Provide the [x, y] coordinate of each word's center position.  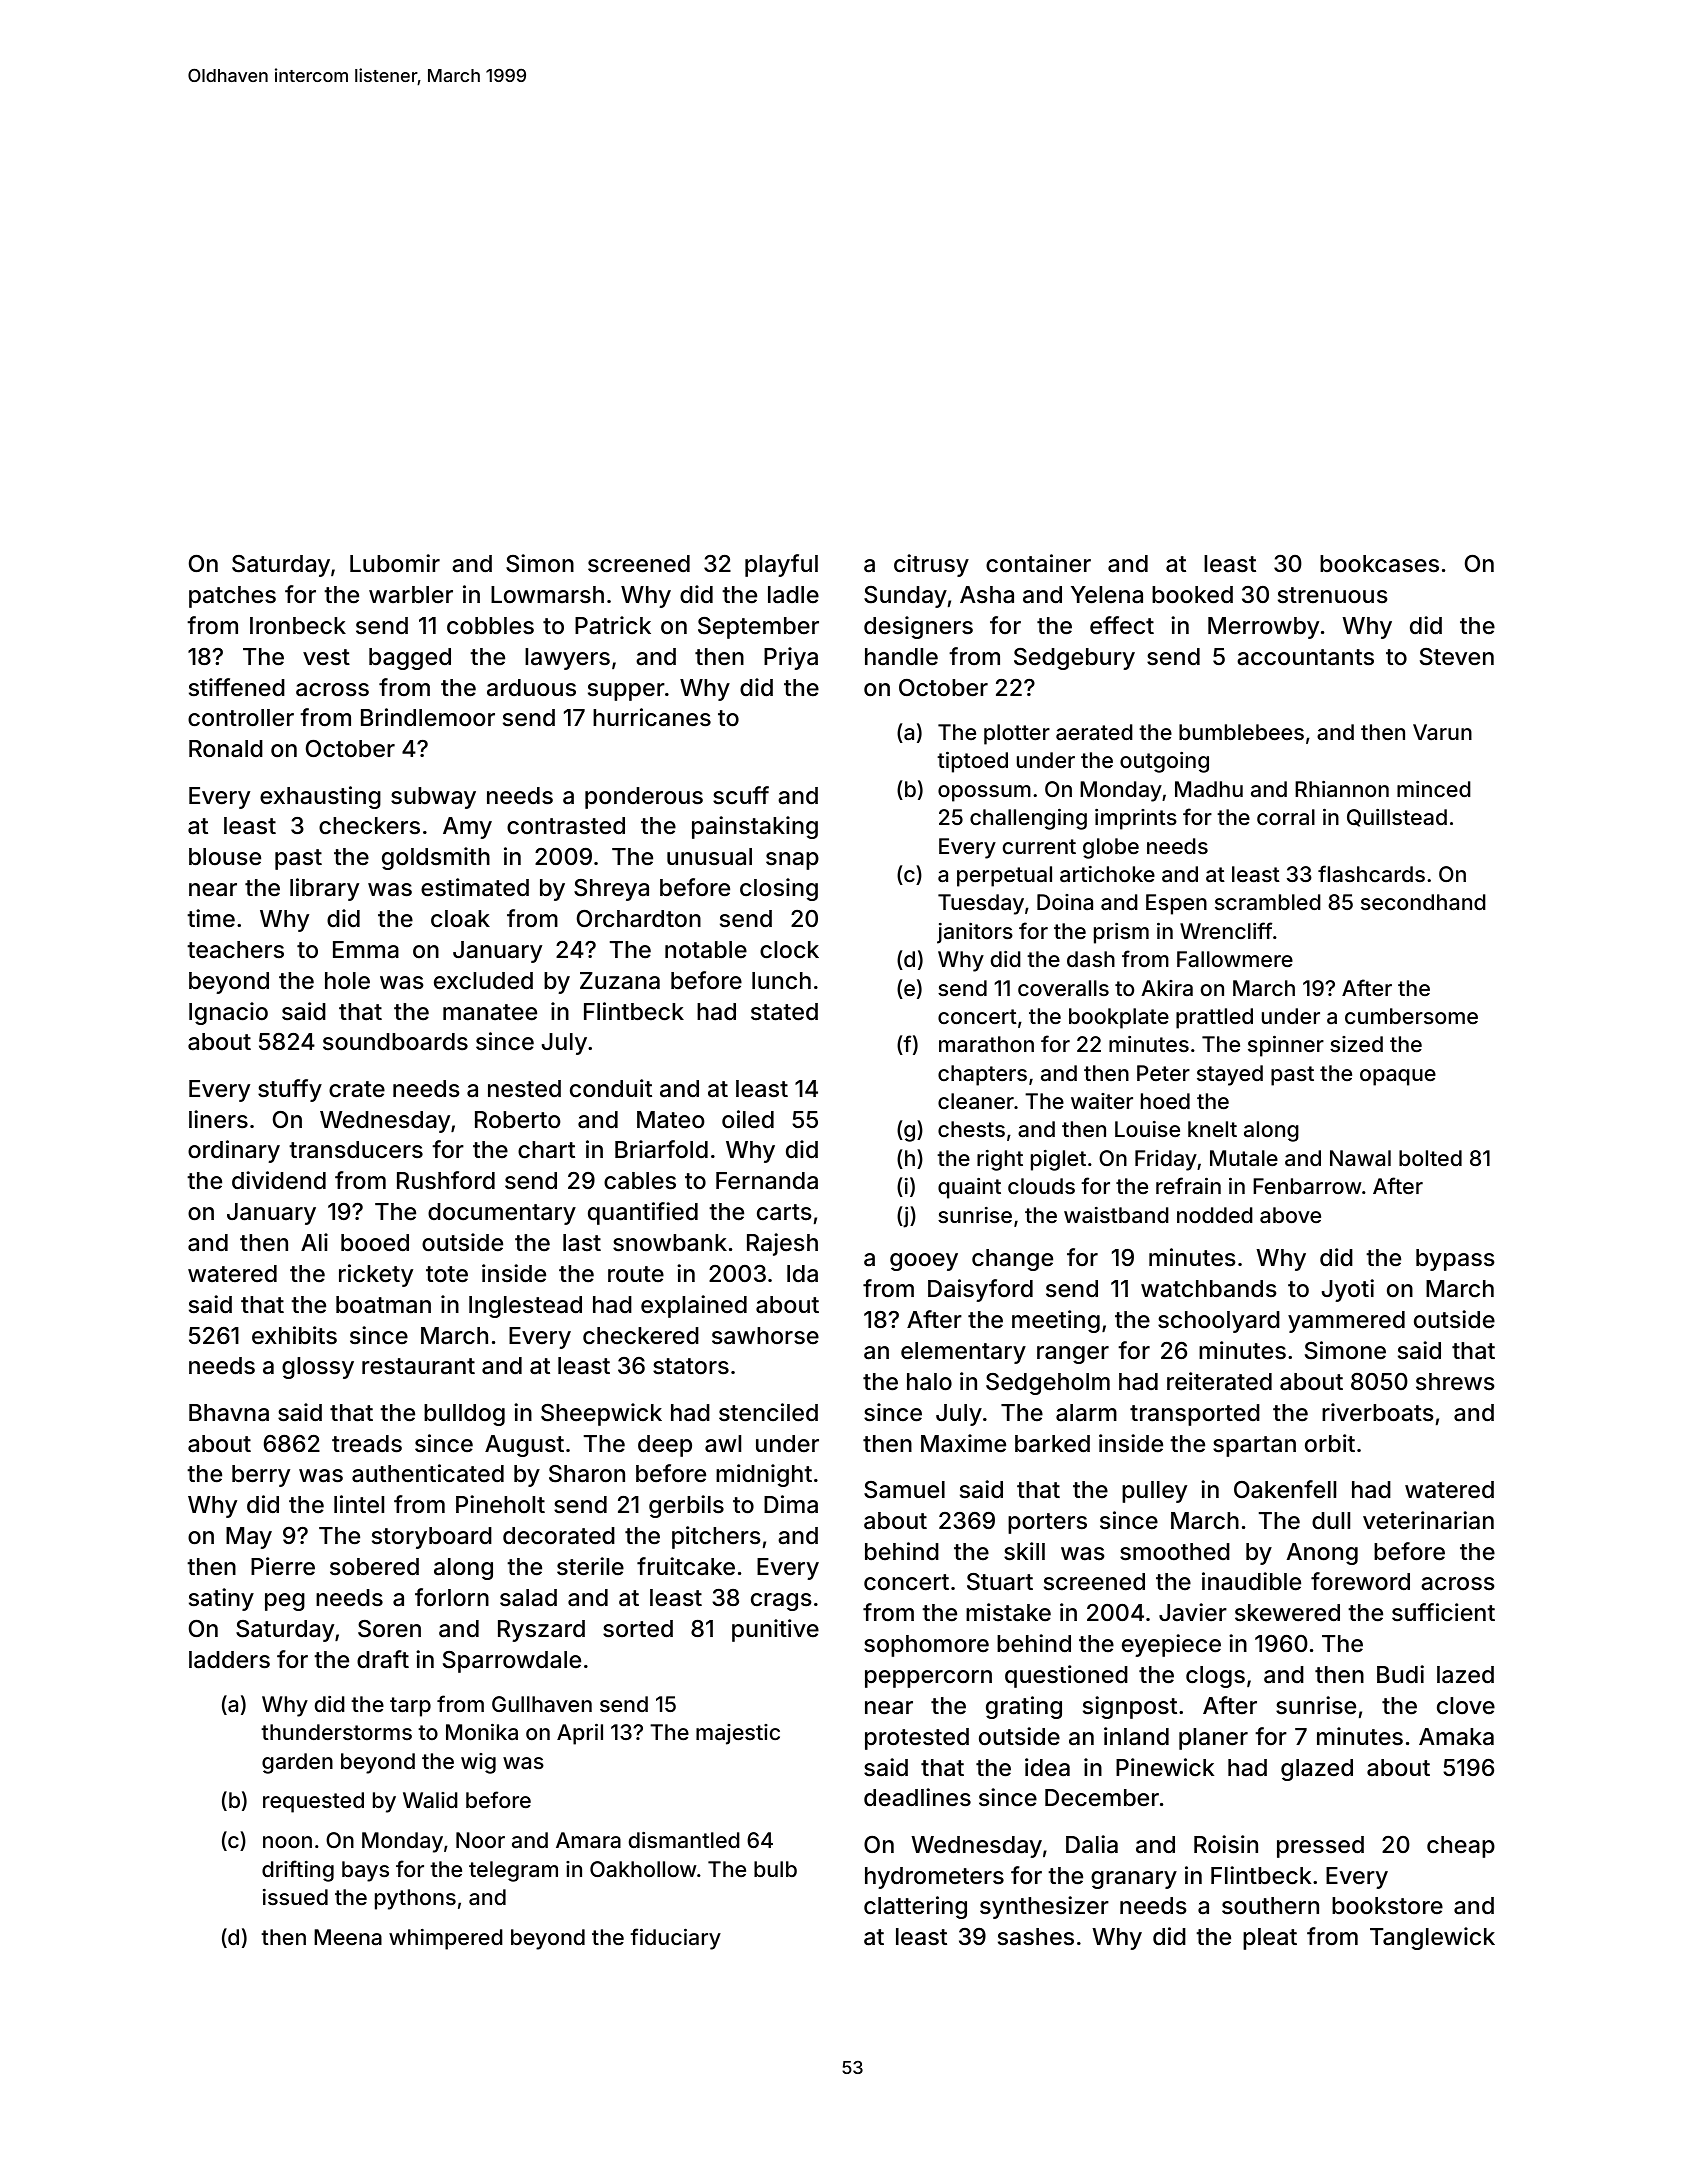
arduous [531, 688]
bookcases [1379, 564]
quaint [969, 1188]
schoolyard [1219, 1322]
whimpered [446, 1939]
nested [524, 1089]
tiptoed [972, 762]
